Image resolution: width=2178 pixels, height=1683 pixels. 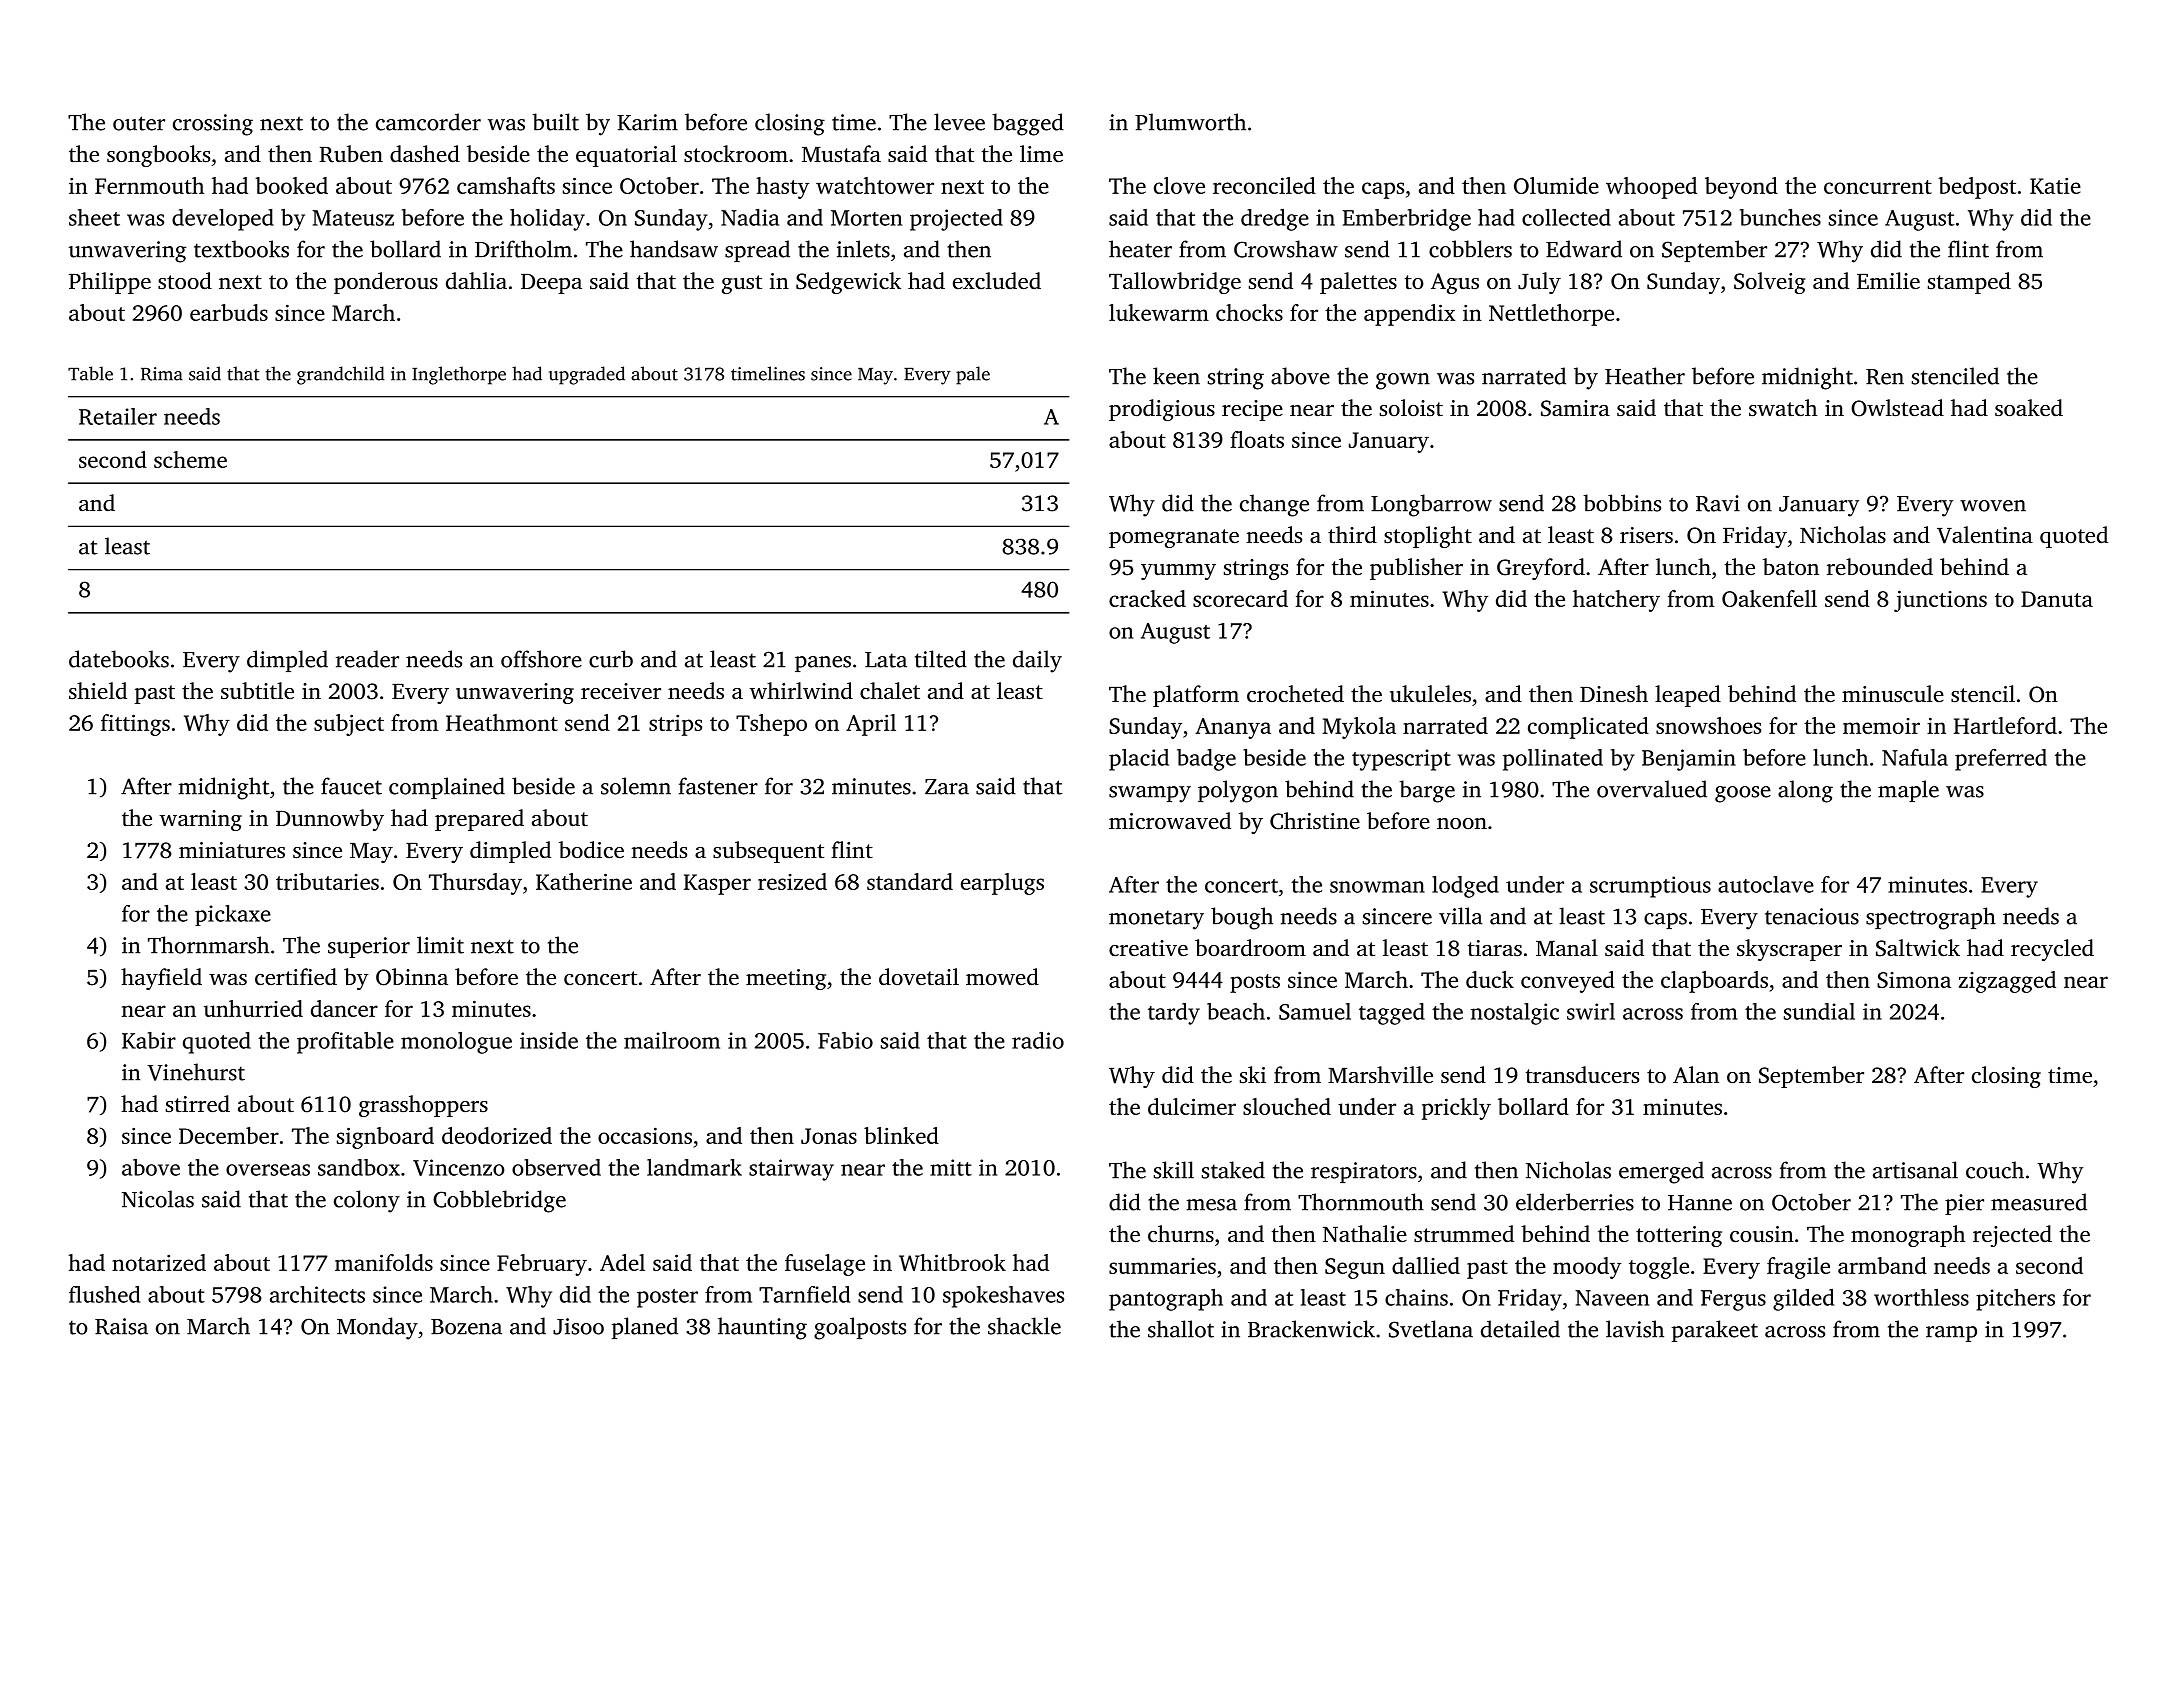 What do you see at coordinates (1190, 122) in the screenshot?
I see `Plumworth` at bounding box center [1190, 122].
